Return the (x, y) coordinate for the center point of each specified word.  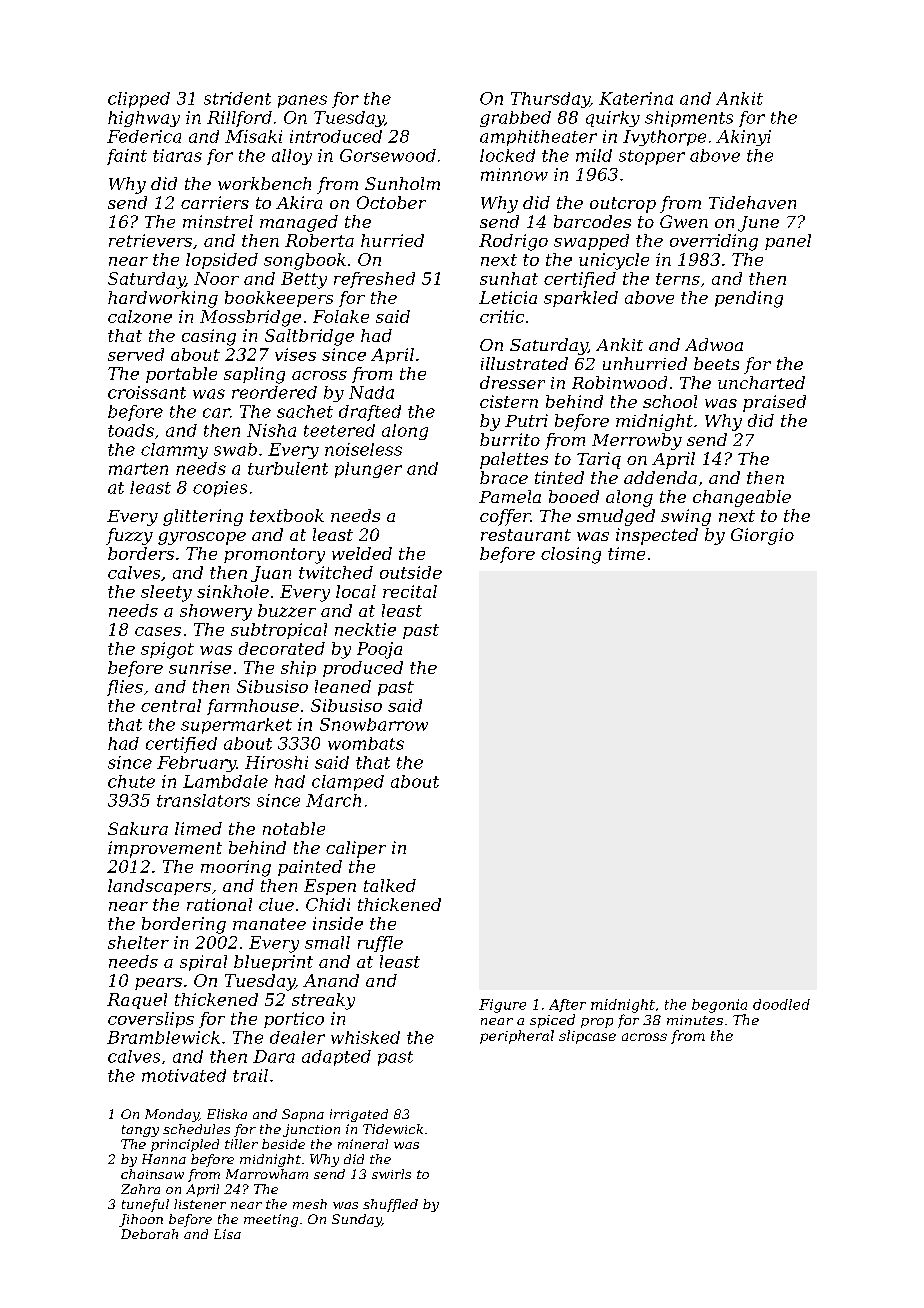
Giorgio (762, 536)
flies (125, 688)
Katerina (636, 98)
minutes (695, 1020)
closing (571, 555)
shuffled (390, 1205)
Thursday (550, 100)
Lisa (227, 1234)
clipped (139, 100)
